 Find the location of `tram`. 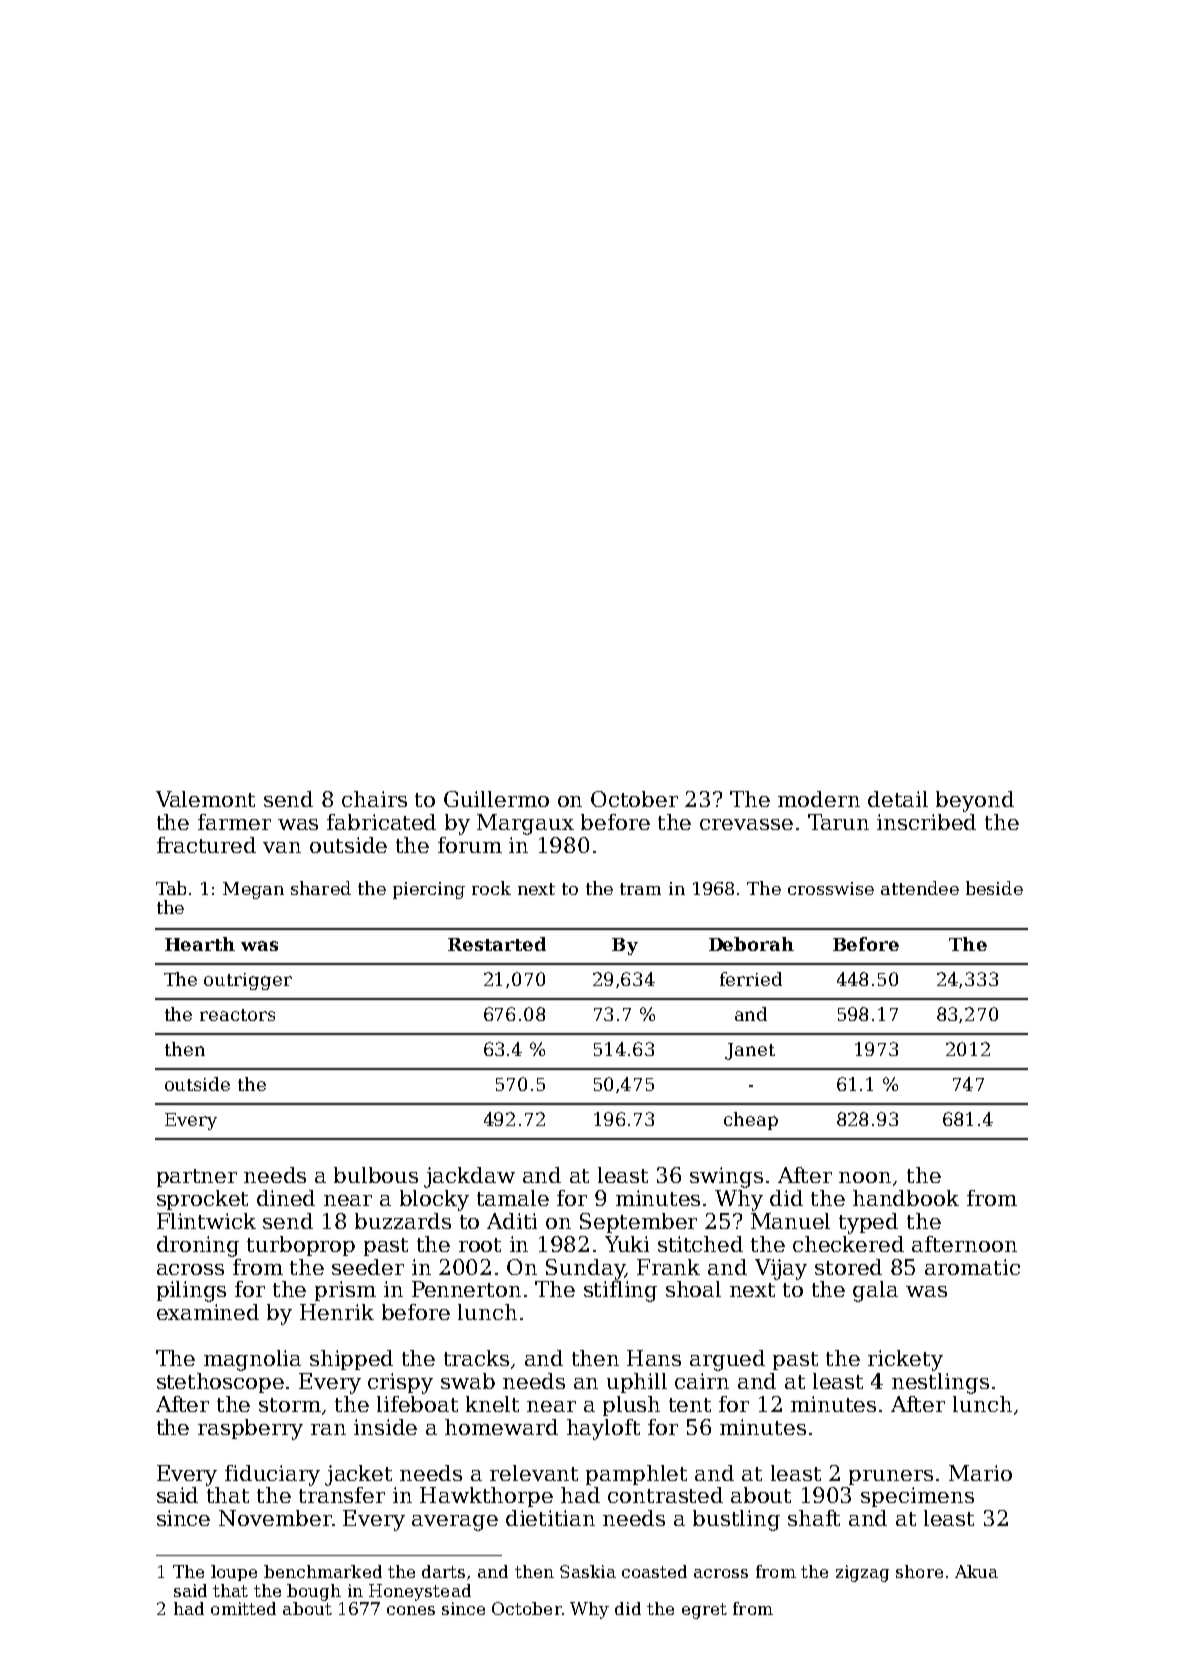

tram is located at coordinates (640, 889).
